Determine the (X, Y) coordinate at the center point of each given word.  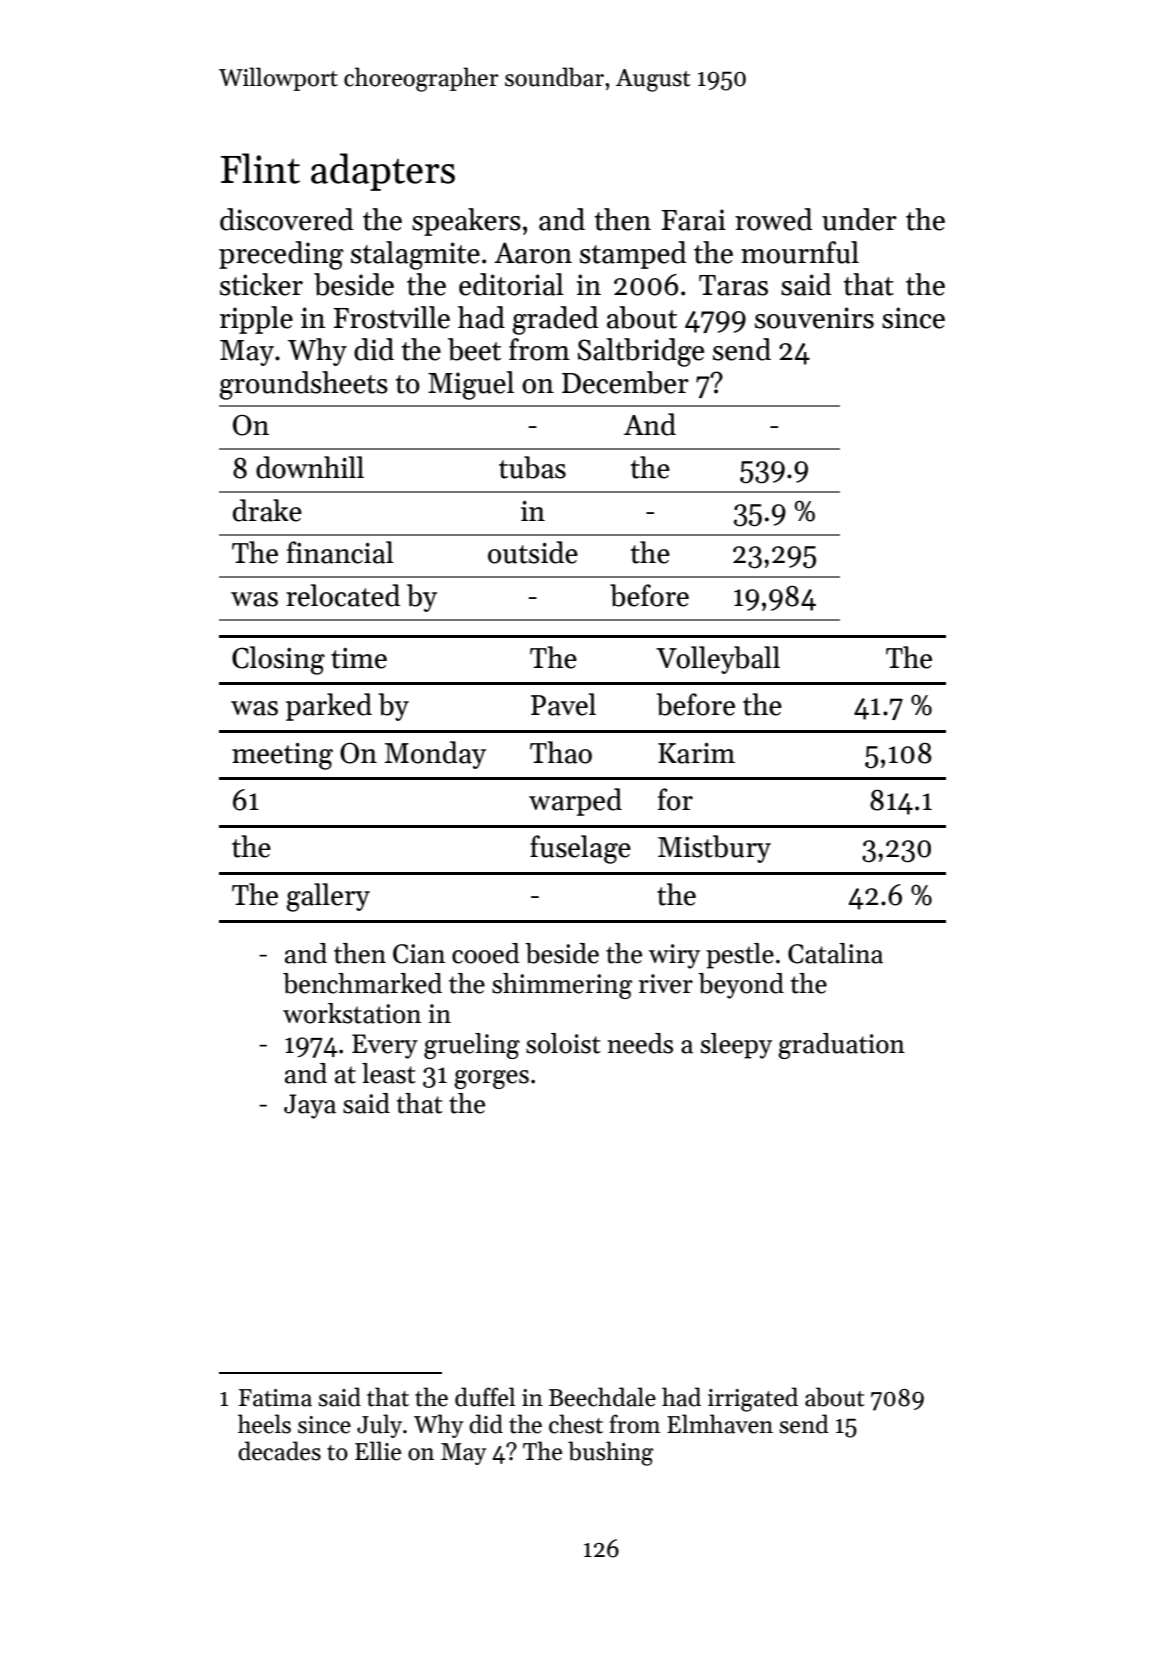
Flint (260, 168)
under (859, 219)
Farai (693, 220)
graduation (841, 1046)
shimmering (562, 986)
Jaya (310, 1106)
